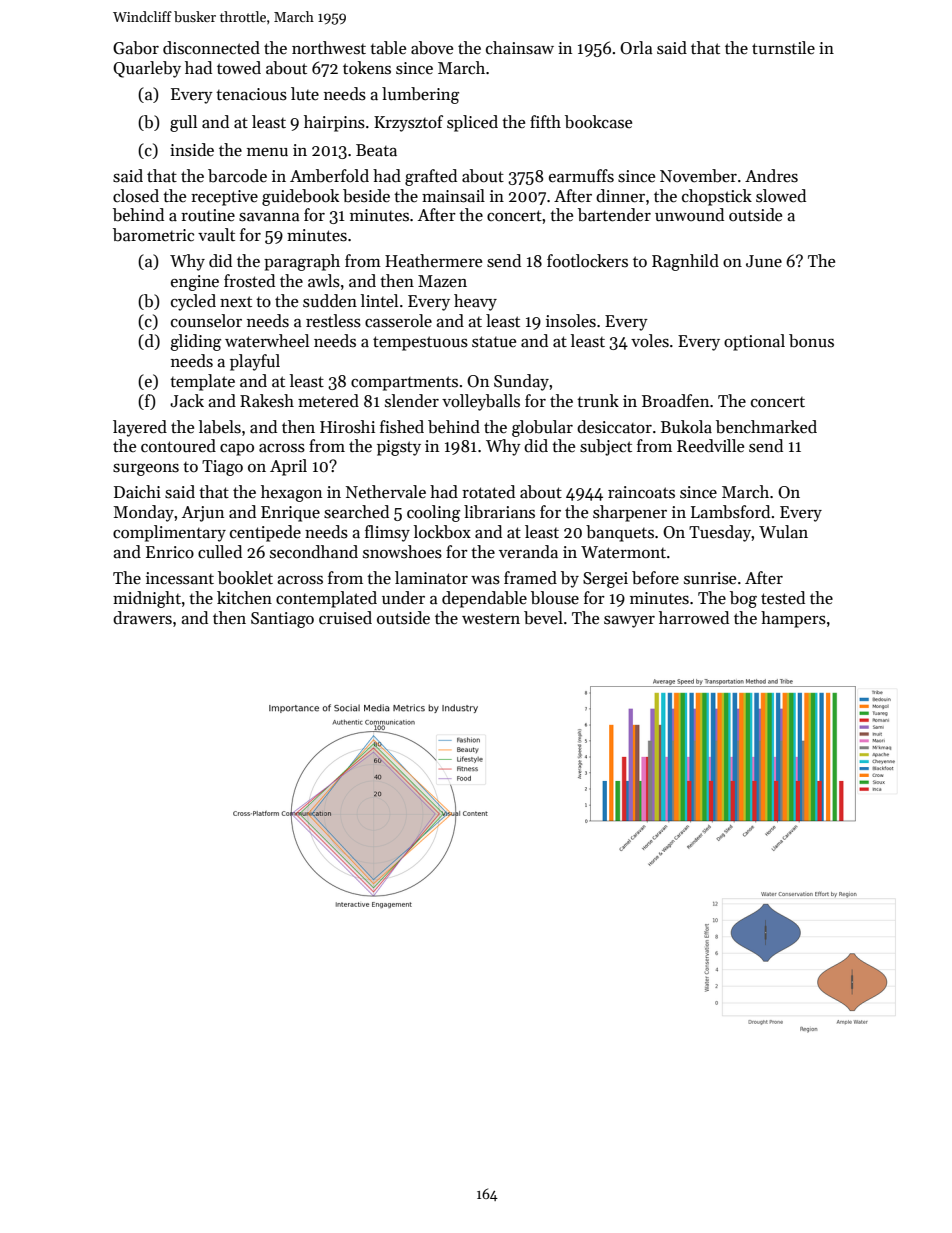  What do you see at coordinates (520, 48) in the page?
I see `chainsaw` at bounding box center [520, 48].
